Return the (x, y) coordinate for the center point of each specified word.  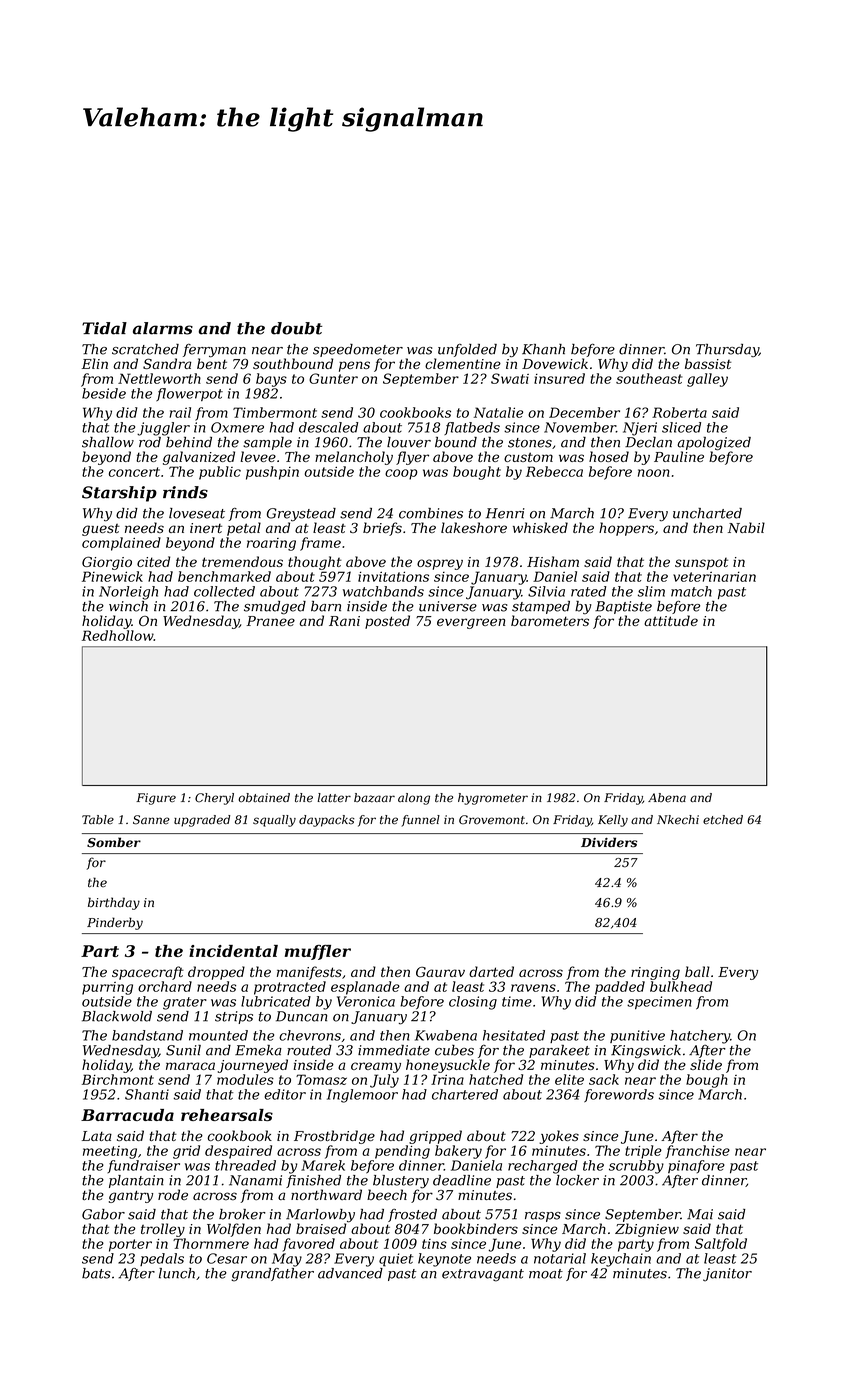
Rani (344, 621)
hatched (496, 1079)
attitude (671, 620)
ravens (533, 988)
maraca (190, 1066)
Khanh (543, 349)
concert (134, 472)
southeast (649, 378)
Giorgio (107, 563)
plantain (136, 1181)
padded (620, 988)
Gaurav (440, 972)
